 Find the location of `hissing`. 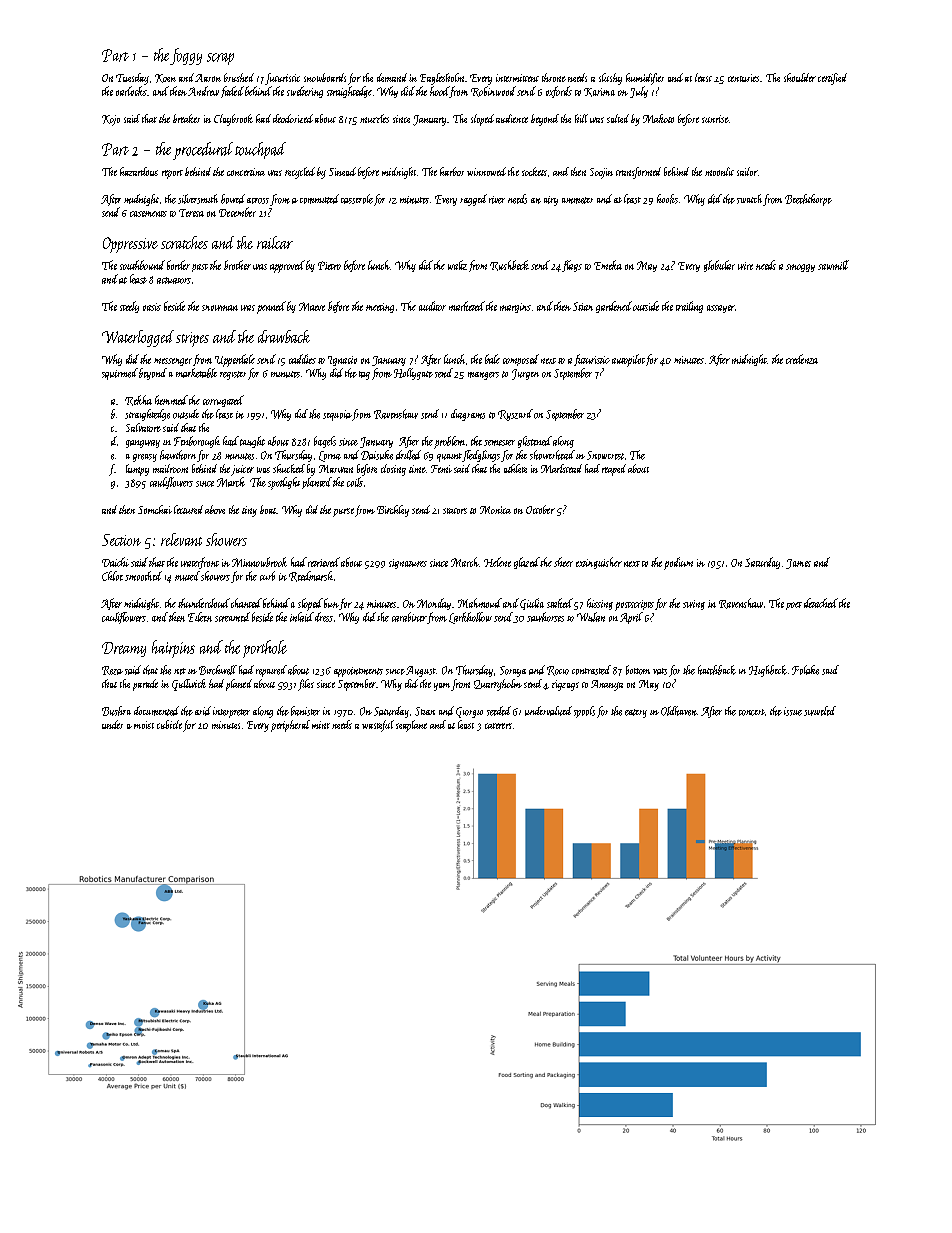

hissing is located at coordinates (600, 604).
